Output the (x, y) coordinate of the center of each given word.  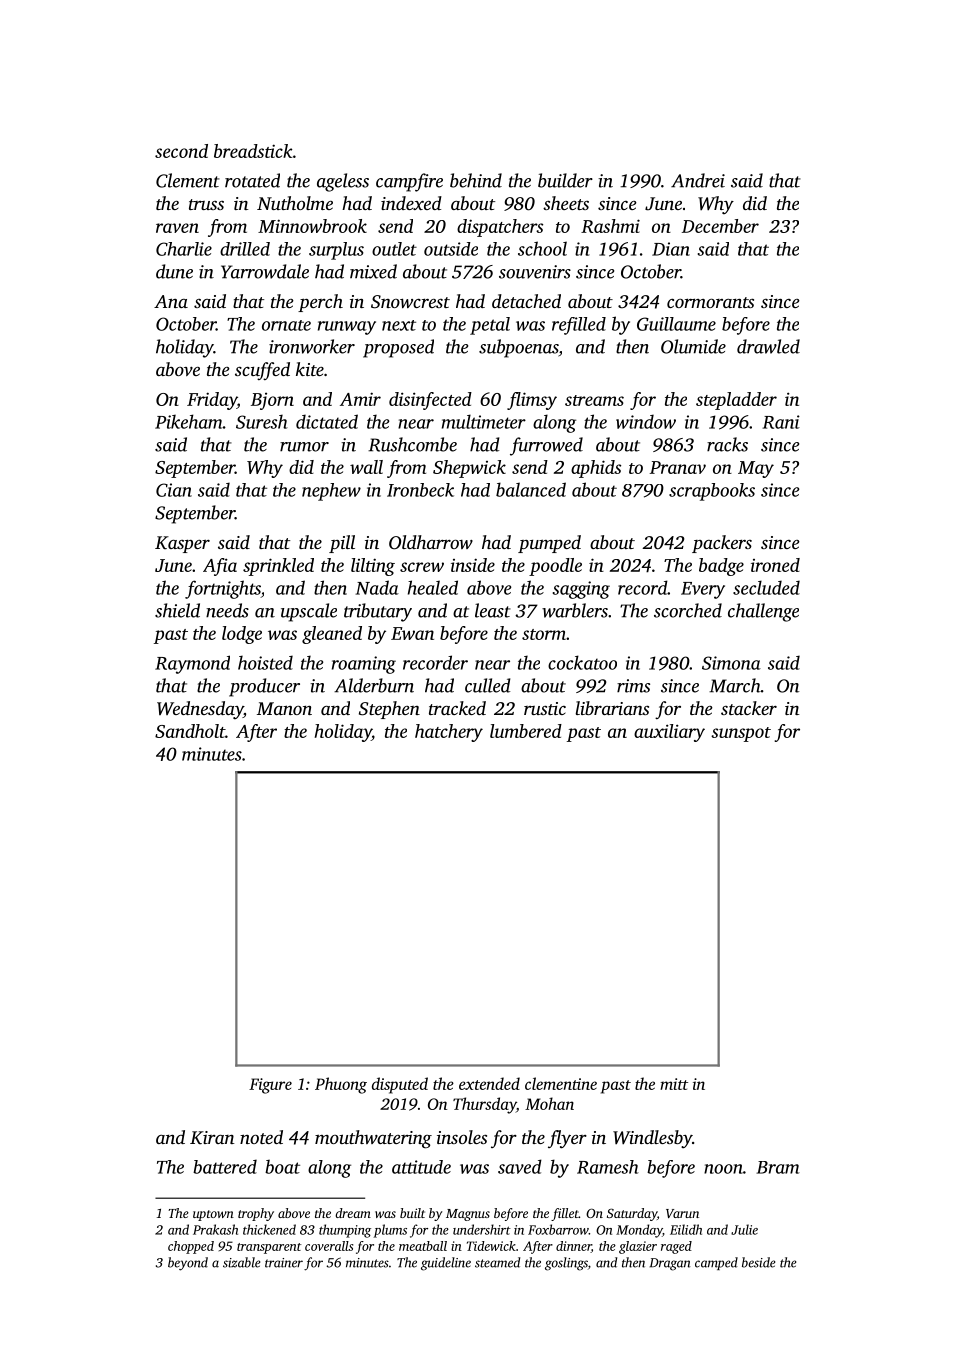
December (720, 226)
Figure (270, 1086)
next (399, 325)
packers (722, 544)
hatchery (449, 733)
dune (174, 271)
